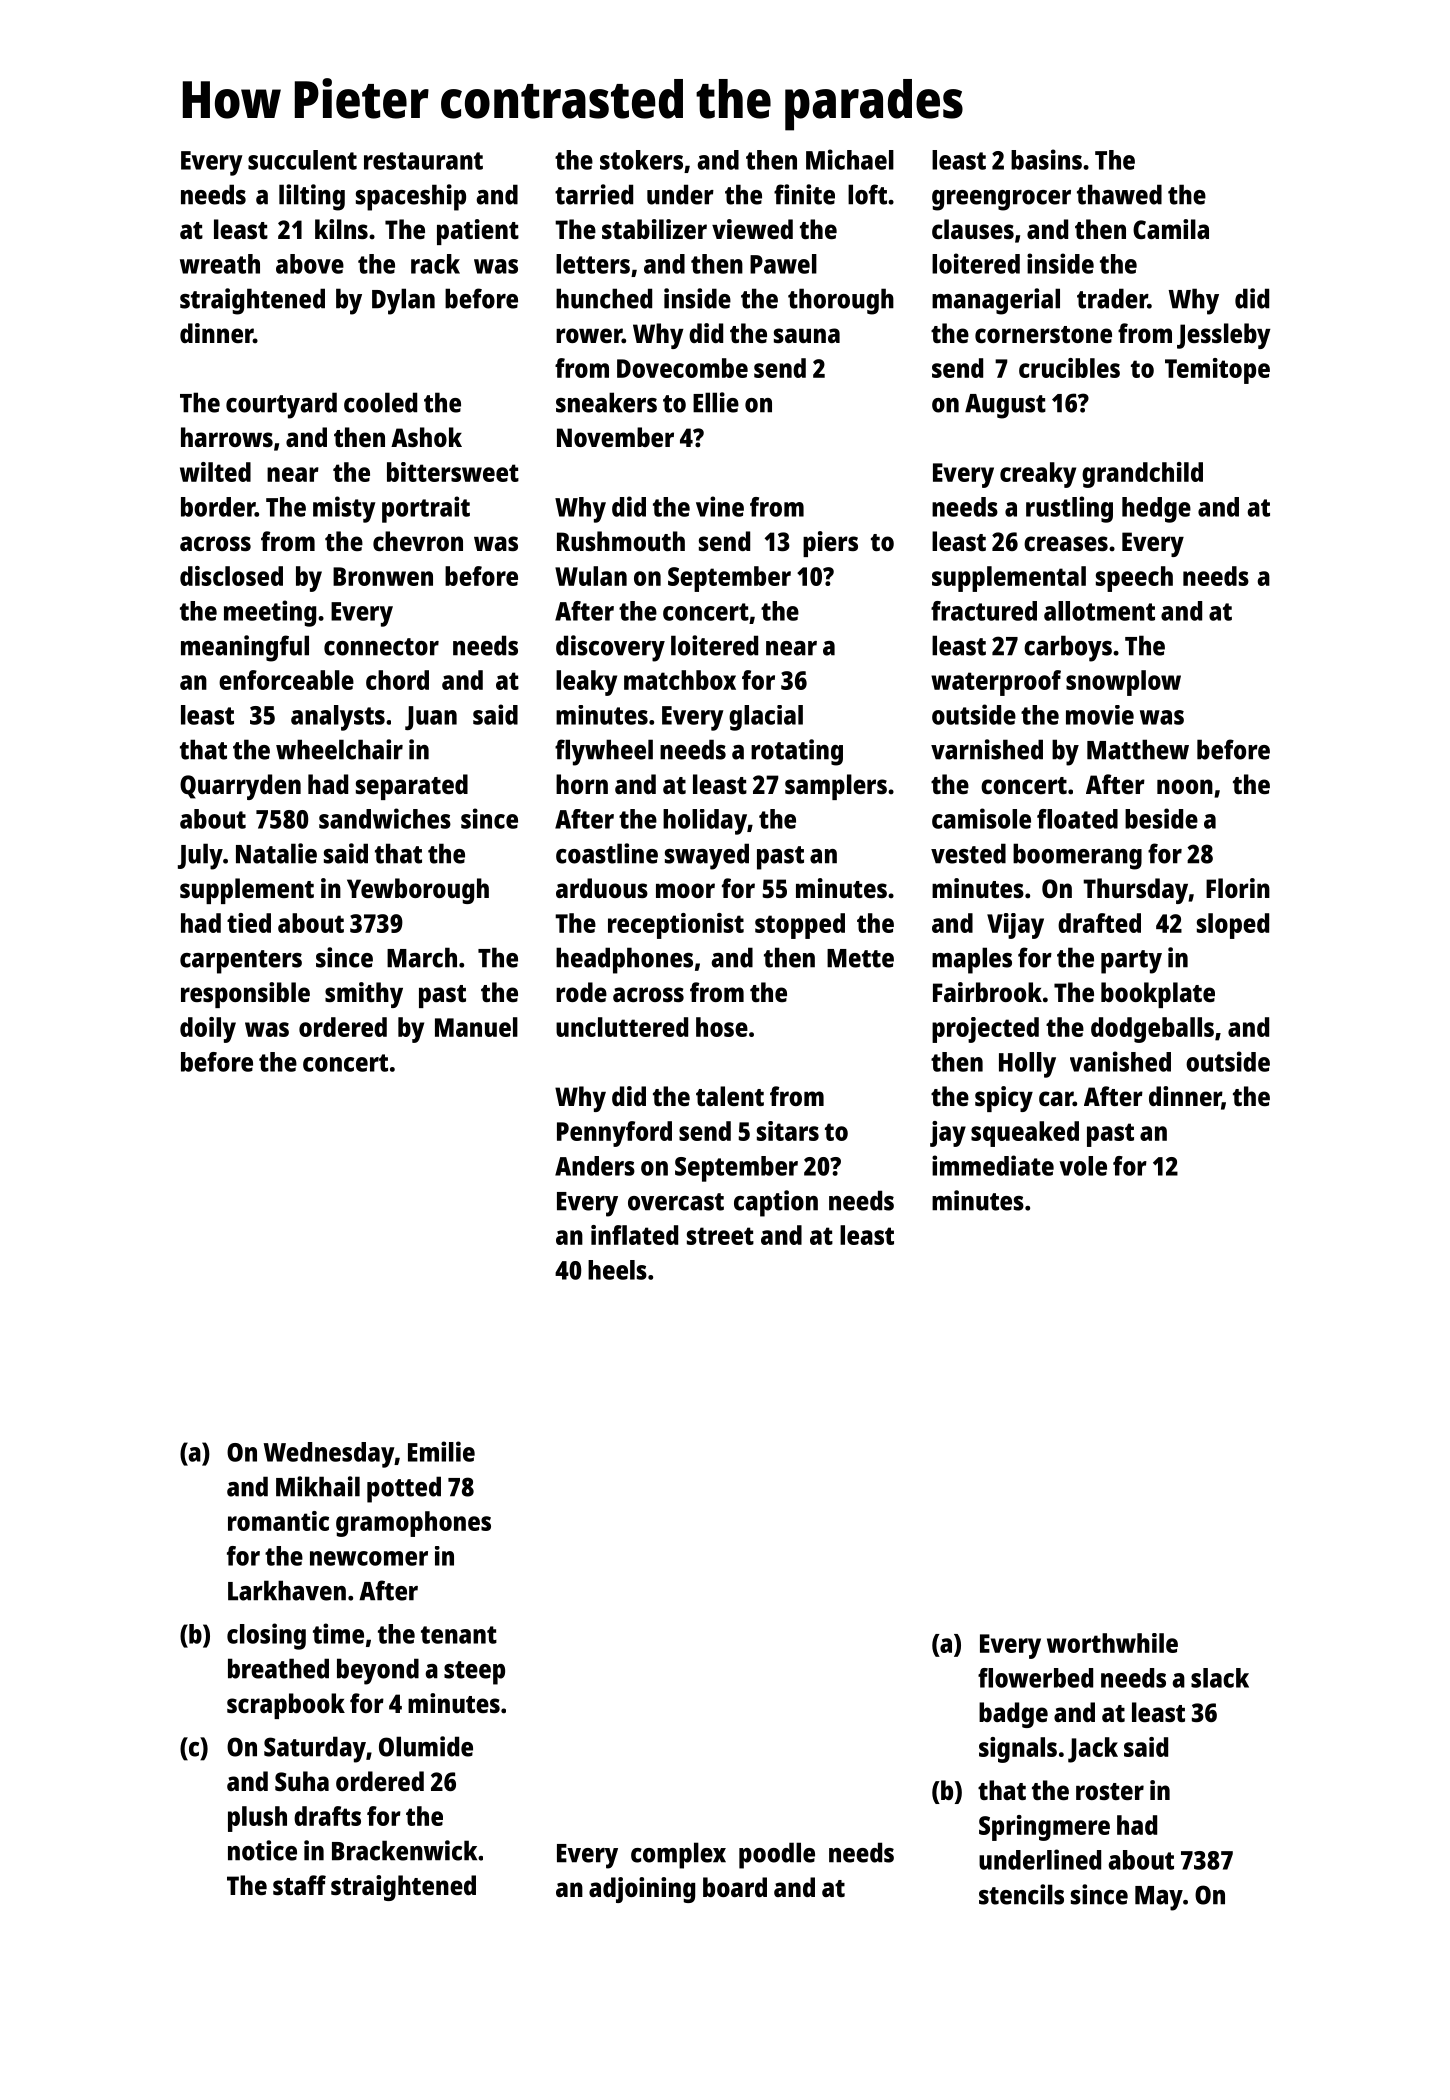 This image has width=1450, height=2100. What do you see at coordinates (227, 437) in the image?
I see `harrows` at bounding box center [227, 437].
